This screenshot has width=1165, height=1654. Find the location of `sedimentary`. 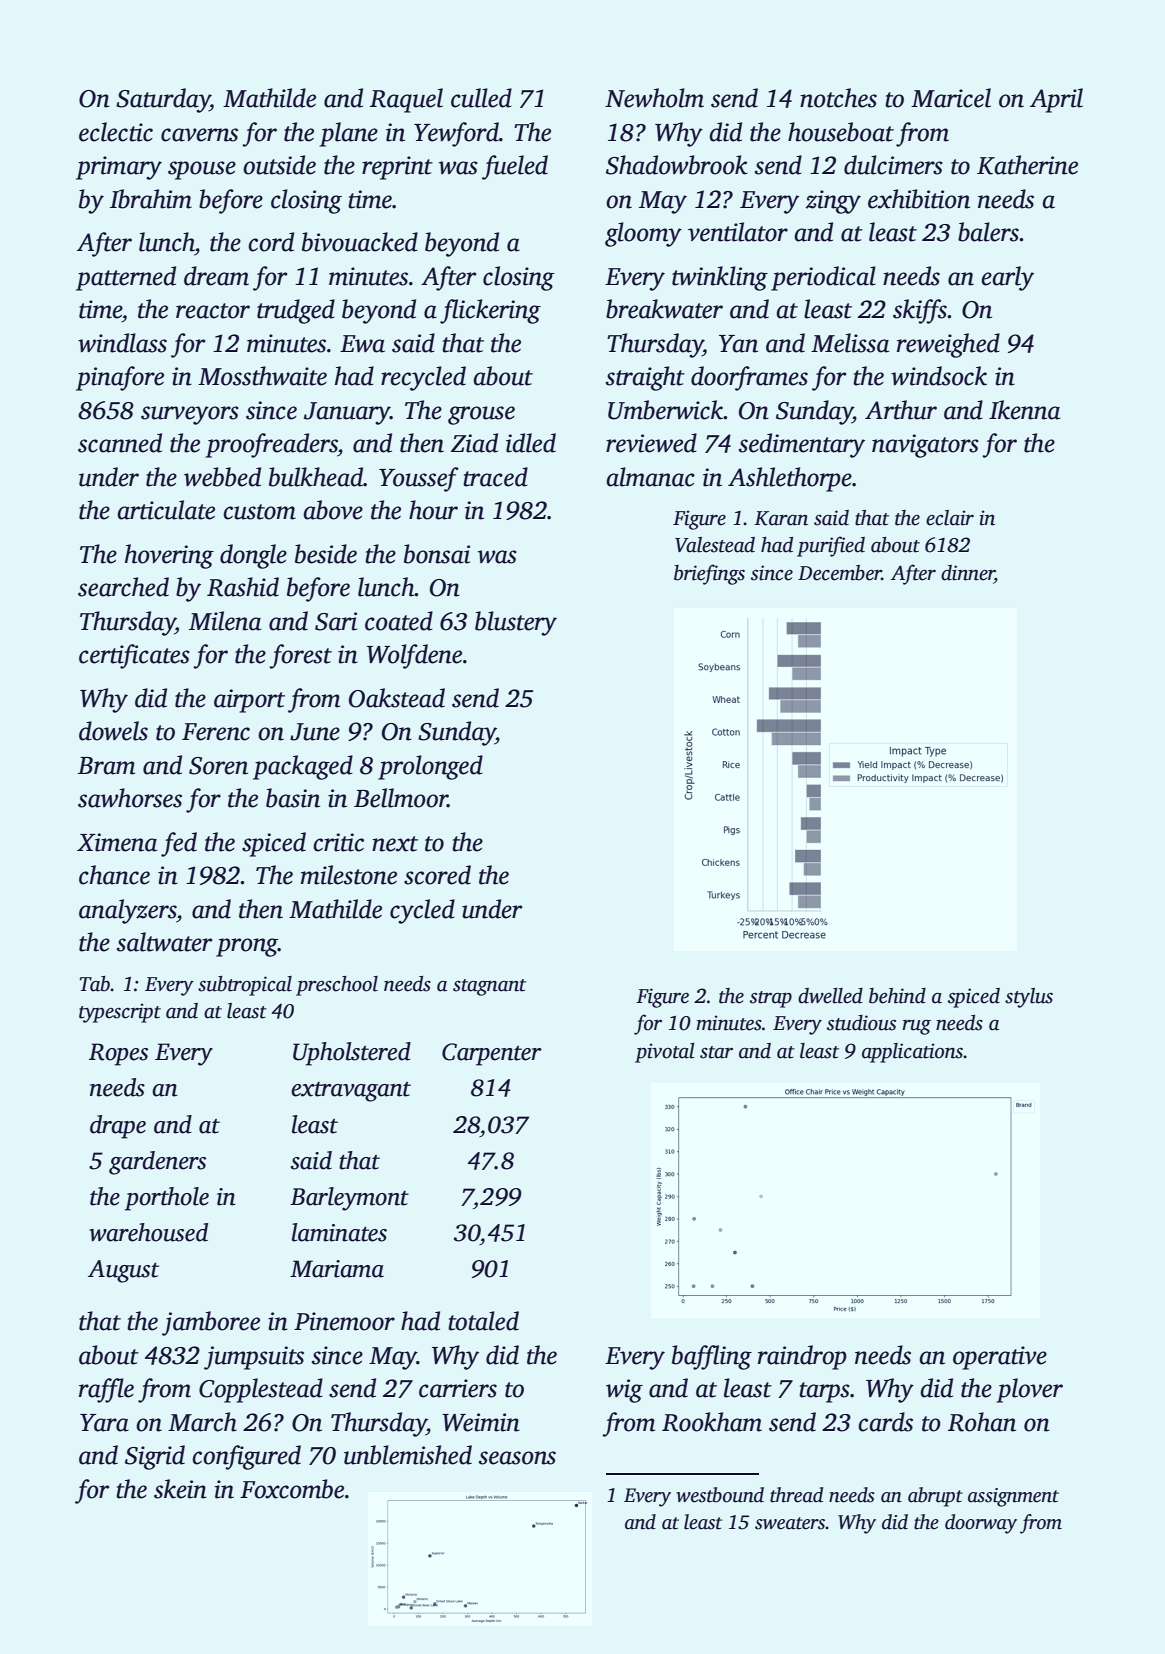

sedimentary is located at coordinates (802, 445).
